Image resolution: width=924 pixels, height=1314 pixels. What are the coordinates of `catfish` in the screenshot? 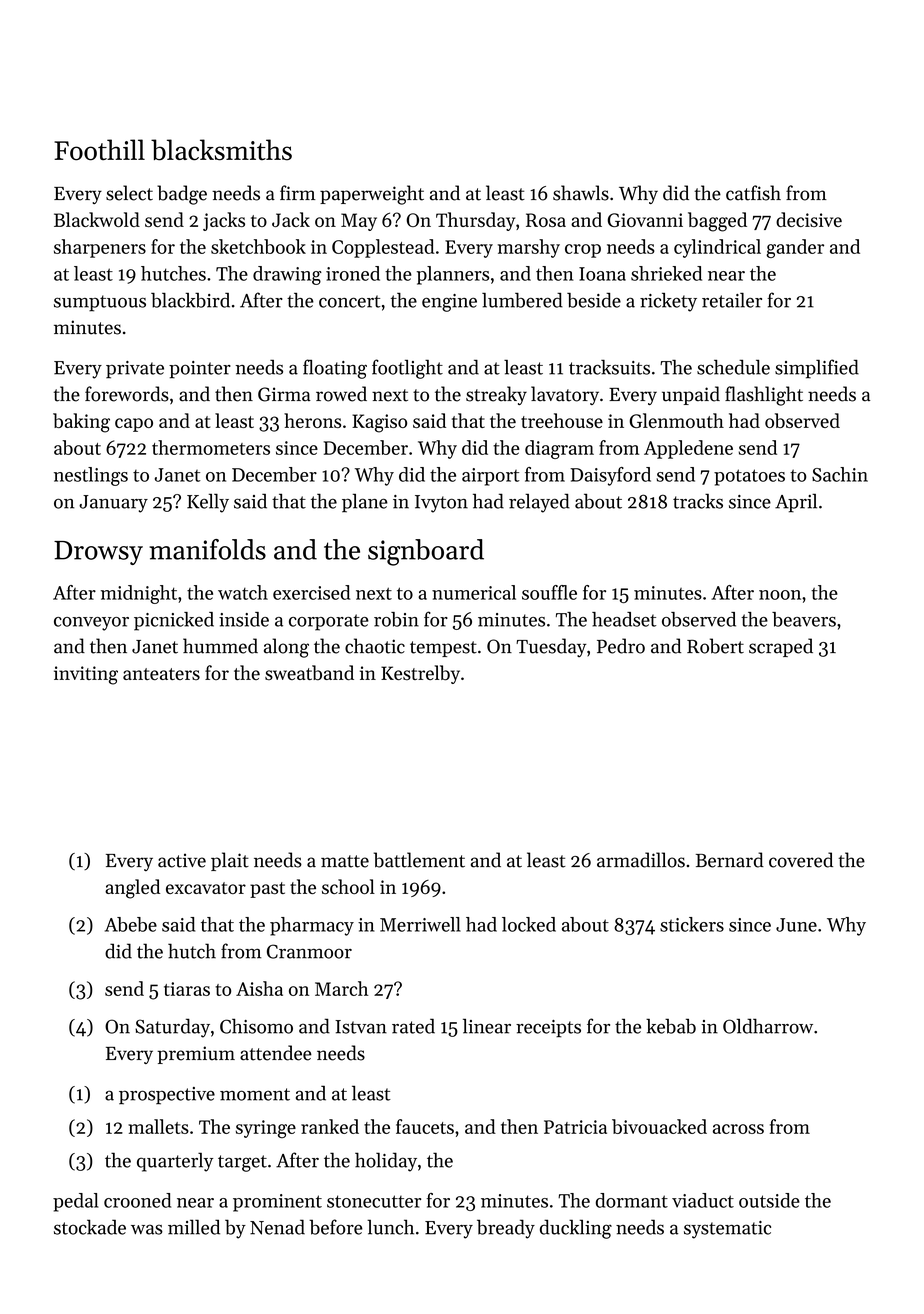 It's located at (753, 193).
